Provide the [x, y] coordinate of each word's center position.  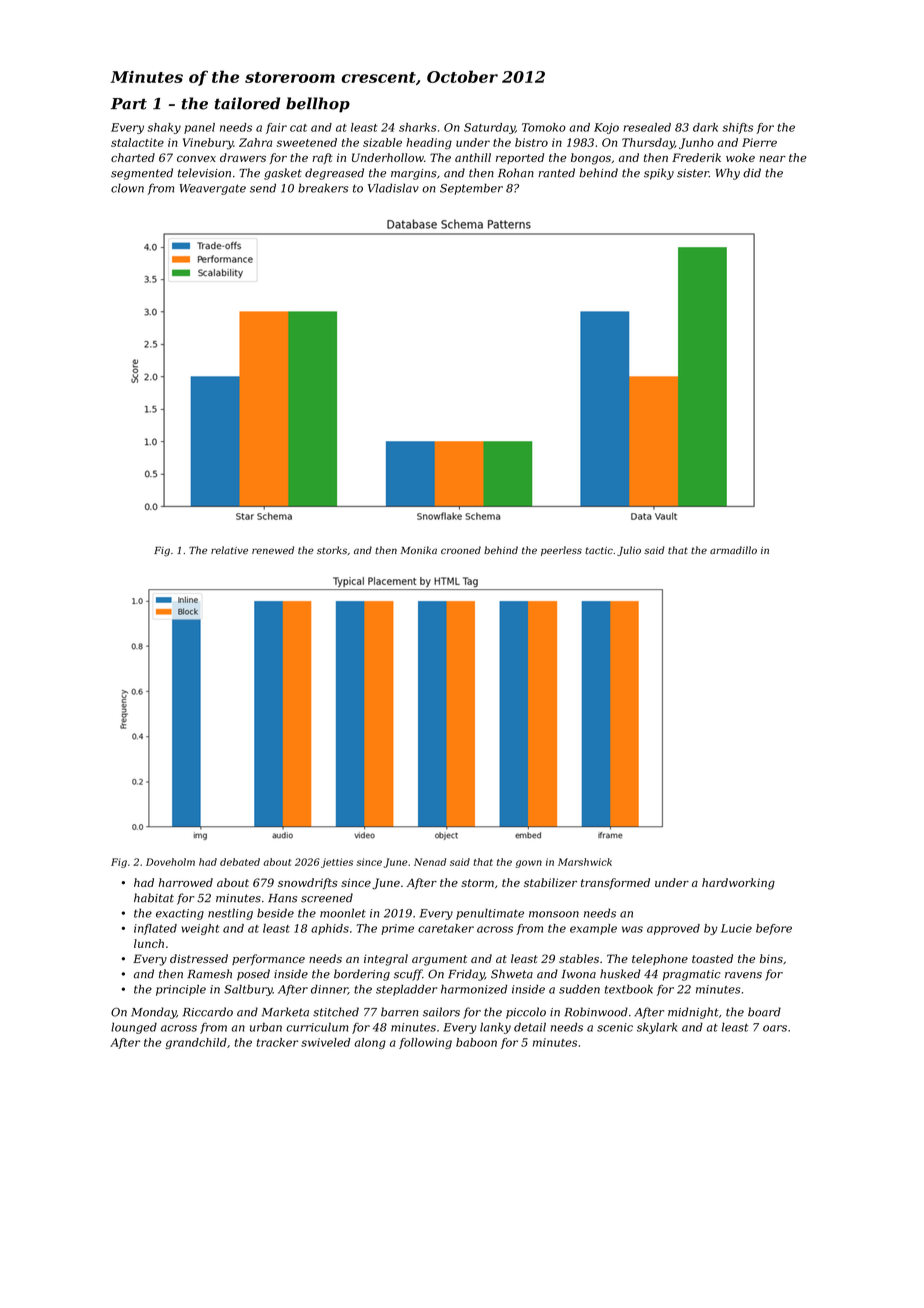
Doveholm [170, 862]
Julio [629, 551]
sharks [418, 127]
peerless [561, 551]
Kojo [606, 128]
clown [127, 188]
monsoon [554, 914]
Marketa [285, 1012]
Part [129, 104]
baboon [476, 1042]
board [764, 1012]
